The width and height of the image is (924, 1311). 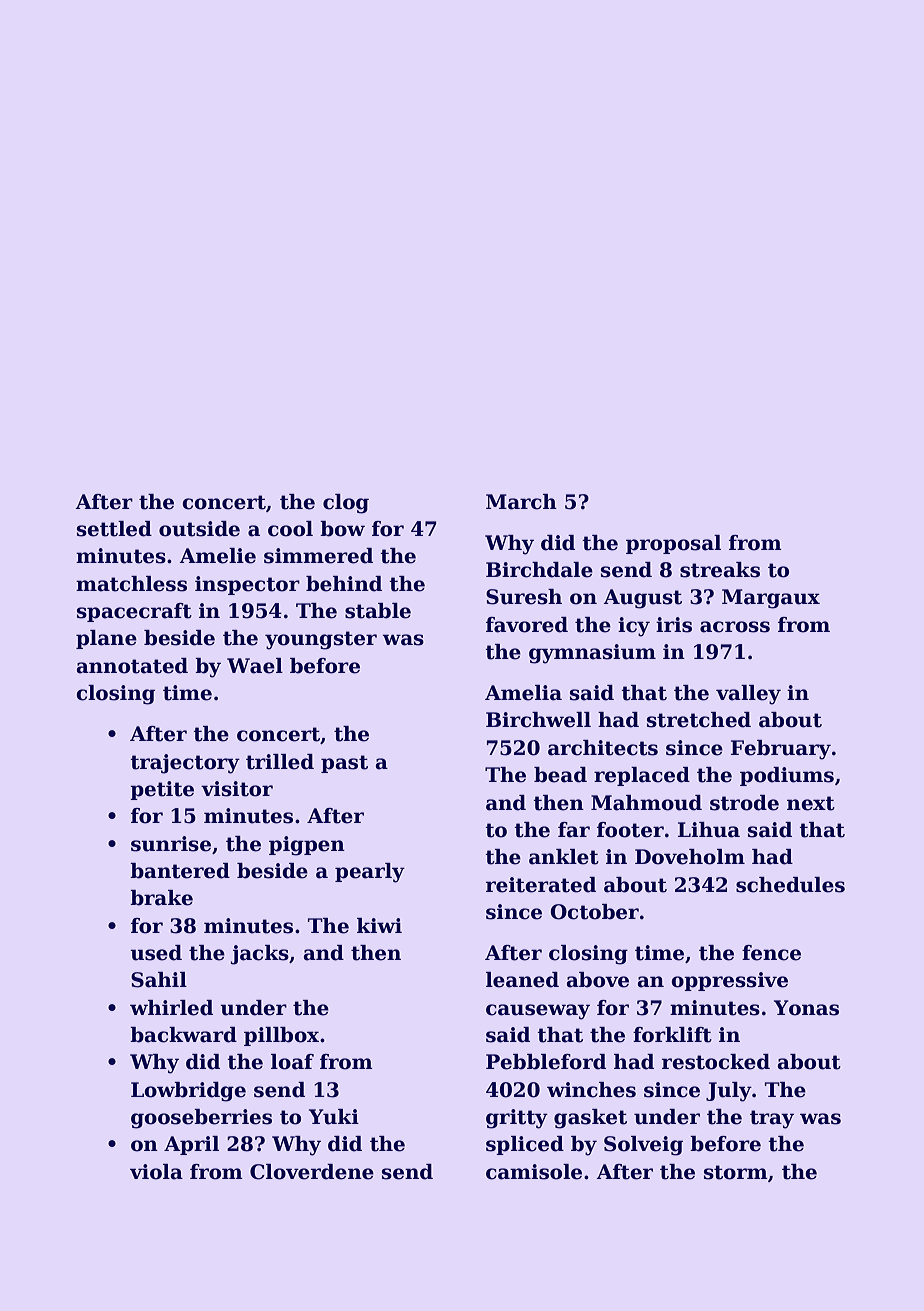 I want to click on Cloverdene, so click(x=312, y=1172).
